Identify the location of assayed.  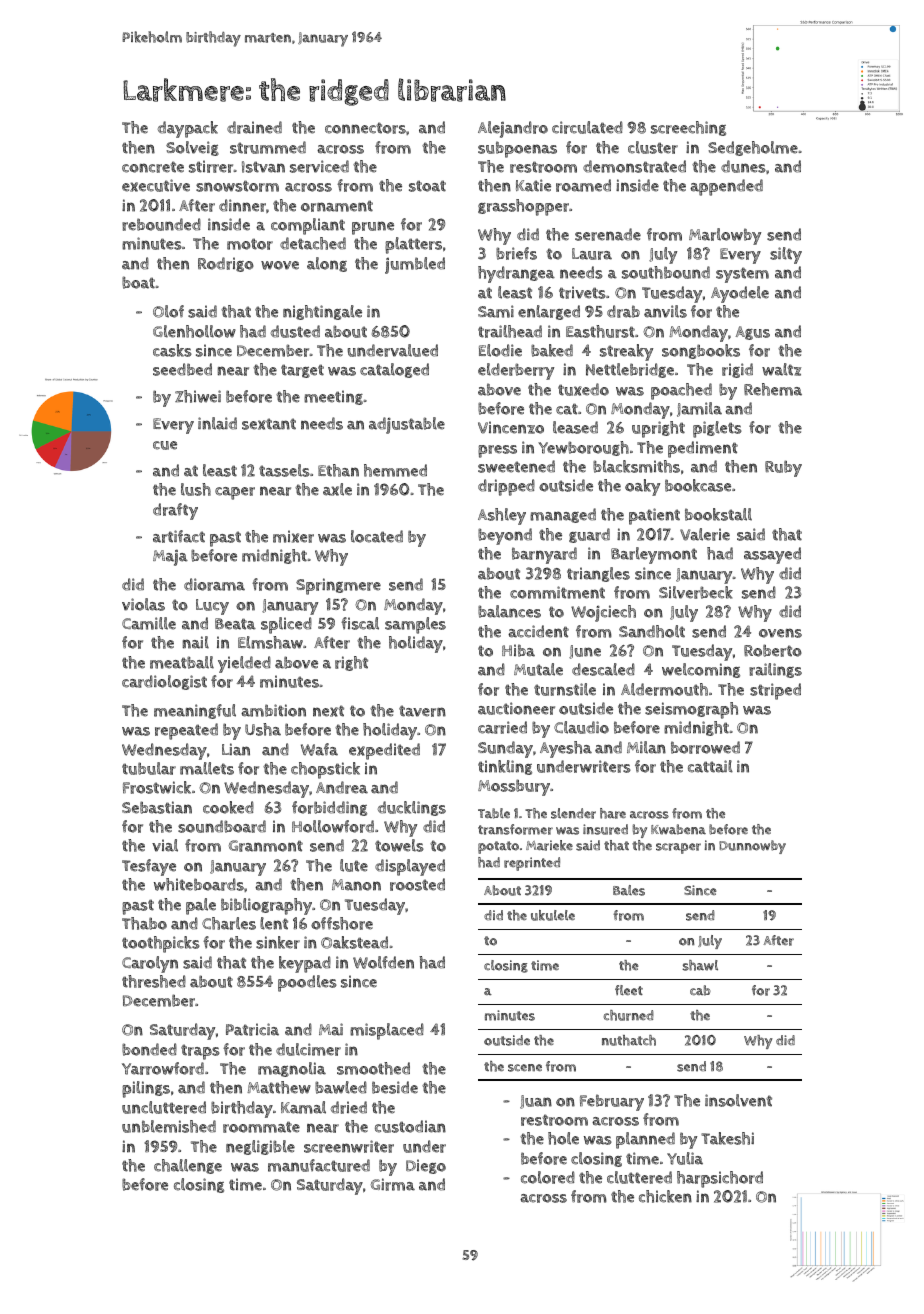
(772, 555).
